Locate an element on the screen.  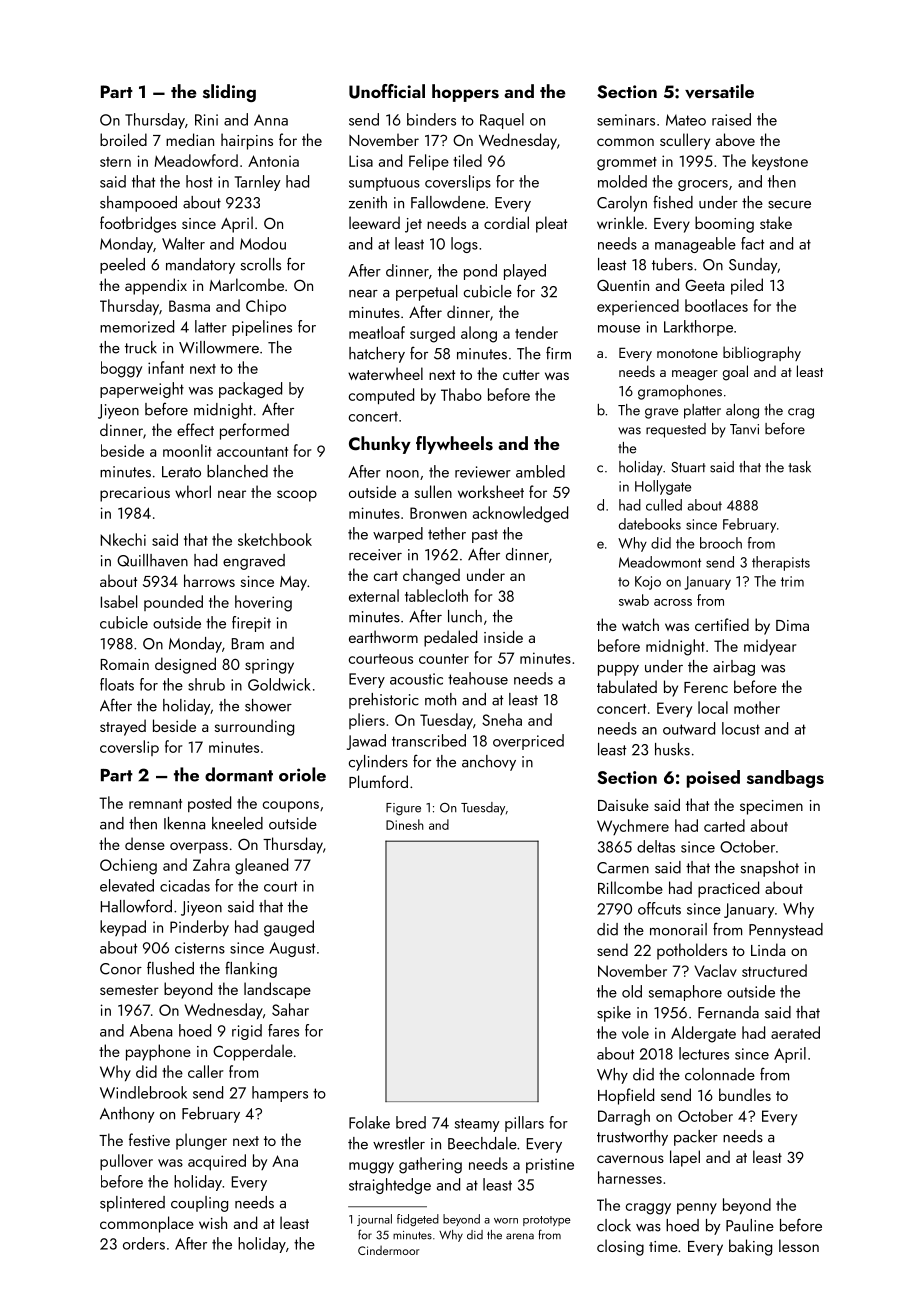
cutter is located at coordinates (521, 375).
